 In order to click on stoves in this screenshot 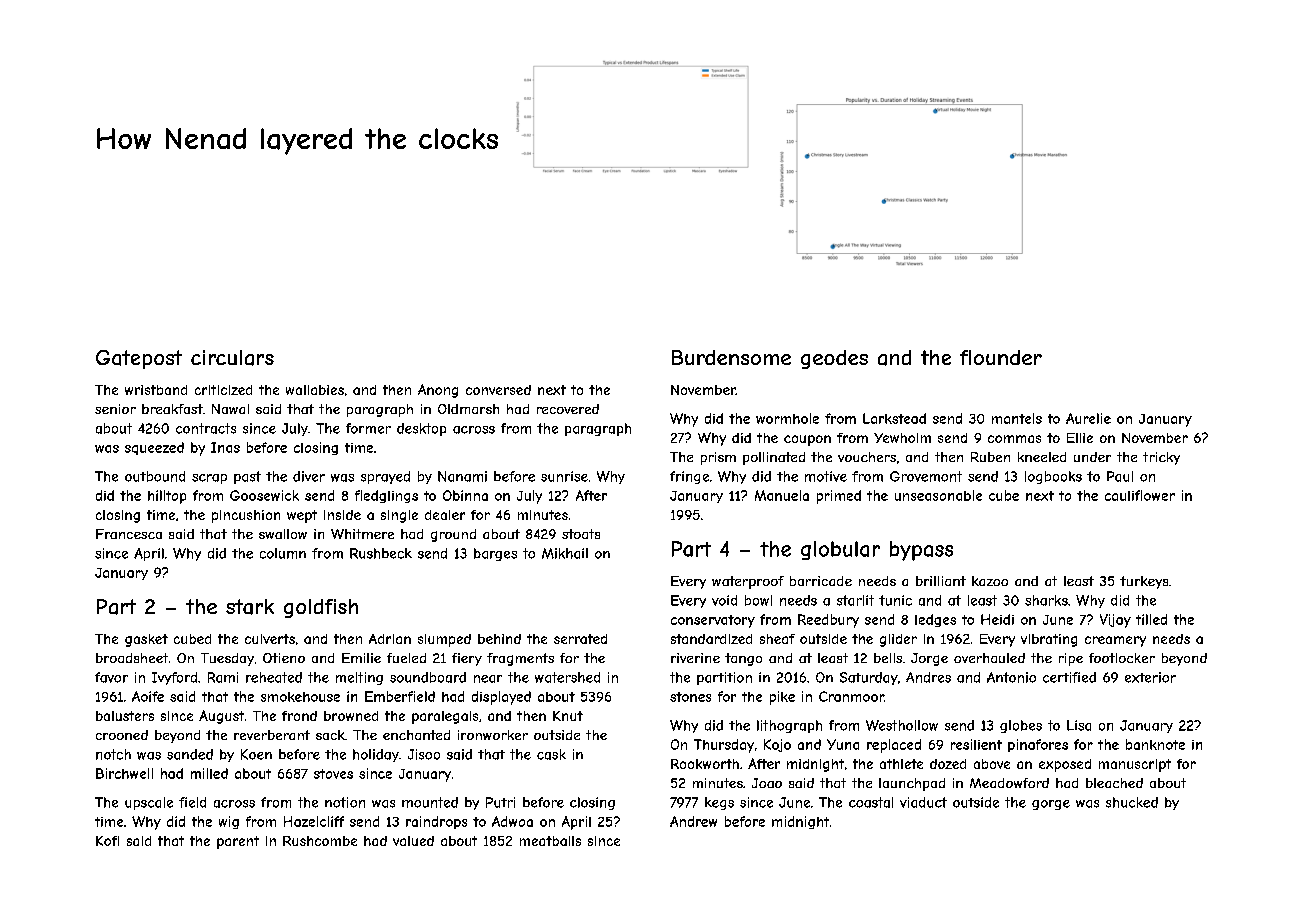, I will do `click(333, 774)`.
